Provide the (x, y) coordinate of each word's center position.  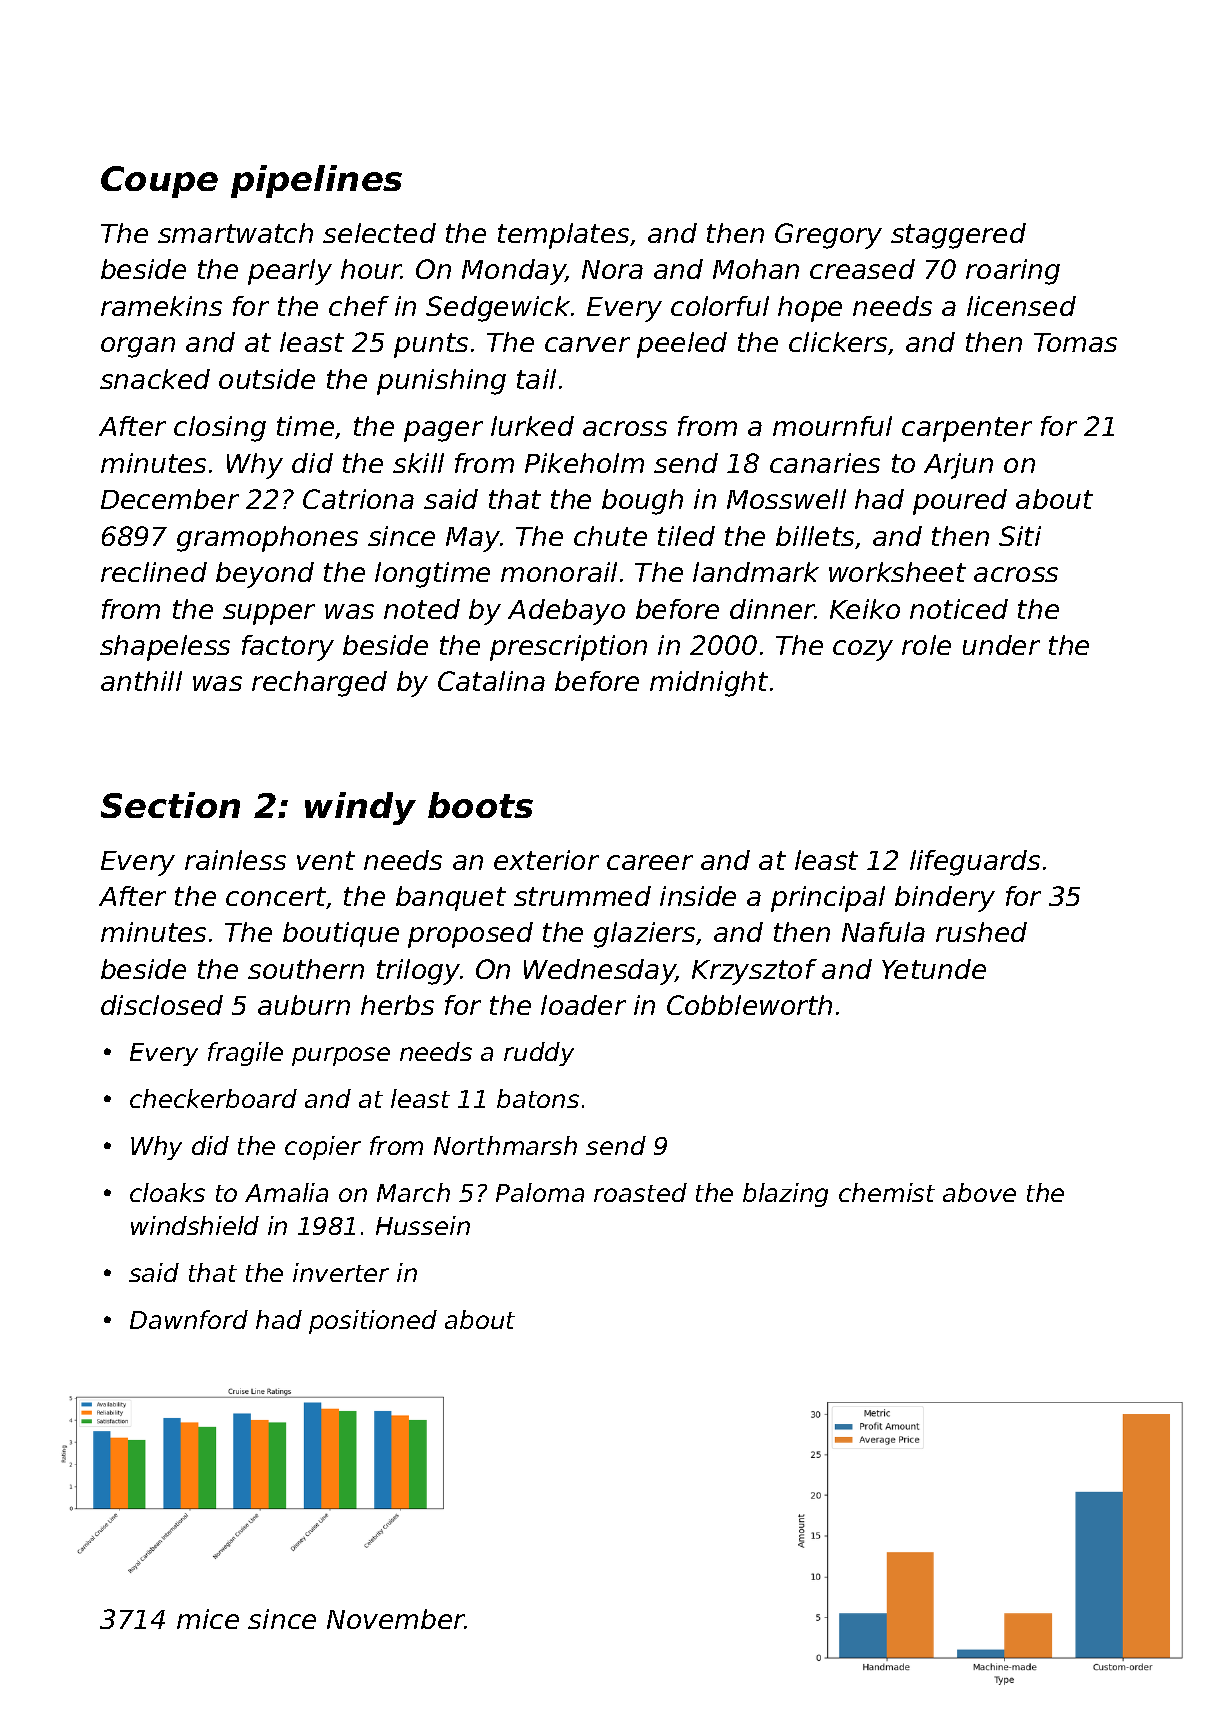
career (650, 862)
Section (170, 805)
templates (563, 236)
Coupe (159, 182)
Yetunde (934, 969)
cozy (863, 650)
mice (208, 1619)
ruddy (539, 1054)
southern (306, 969)
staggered (958, 236)
